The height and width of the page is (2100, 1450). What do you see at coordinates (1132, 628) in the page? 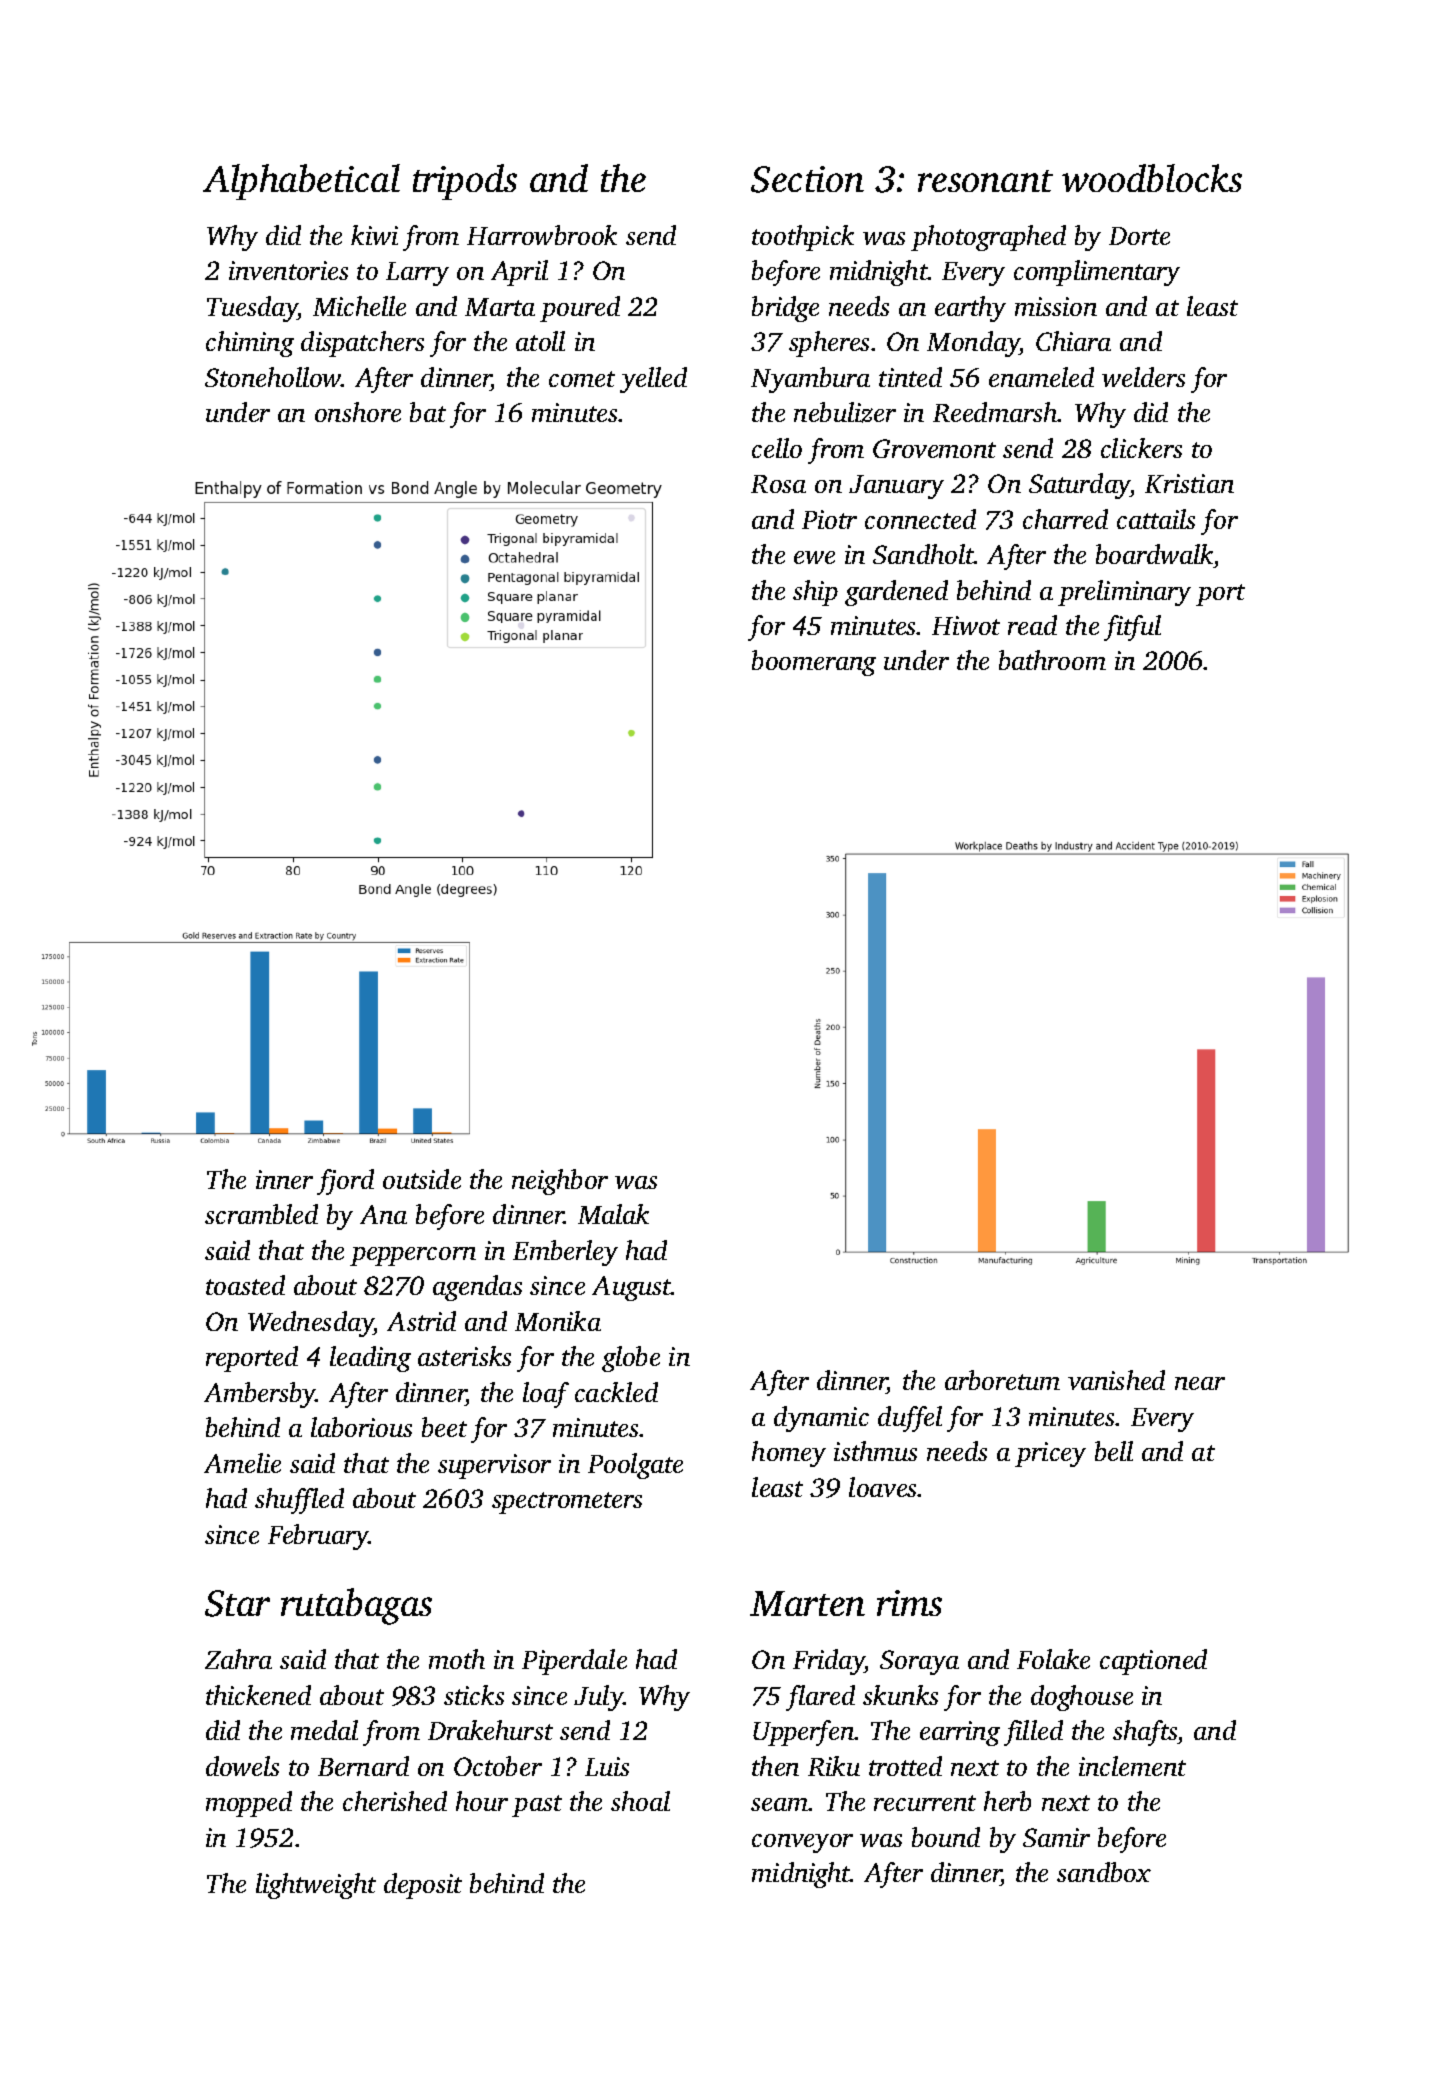
I see `fitful` at bounding box center [1132, 628].
